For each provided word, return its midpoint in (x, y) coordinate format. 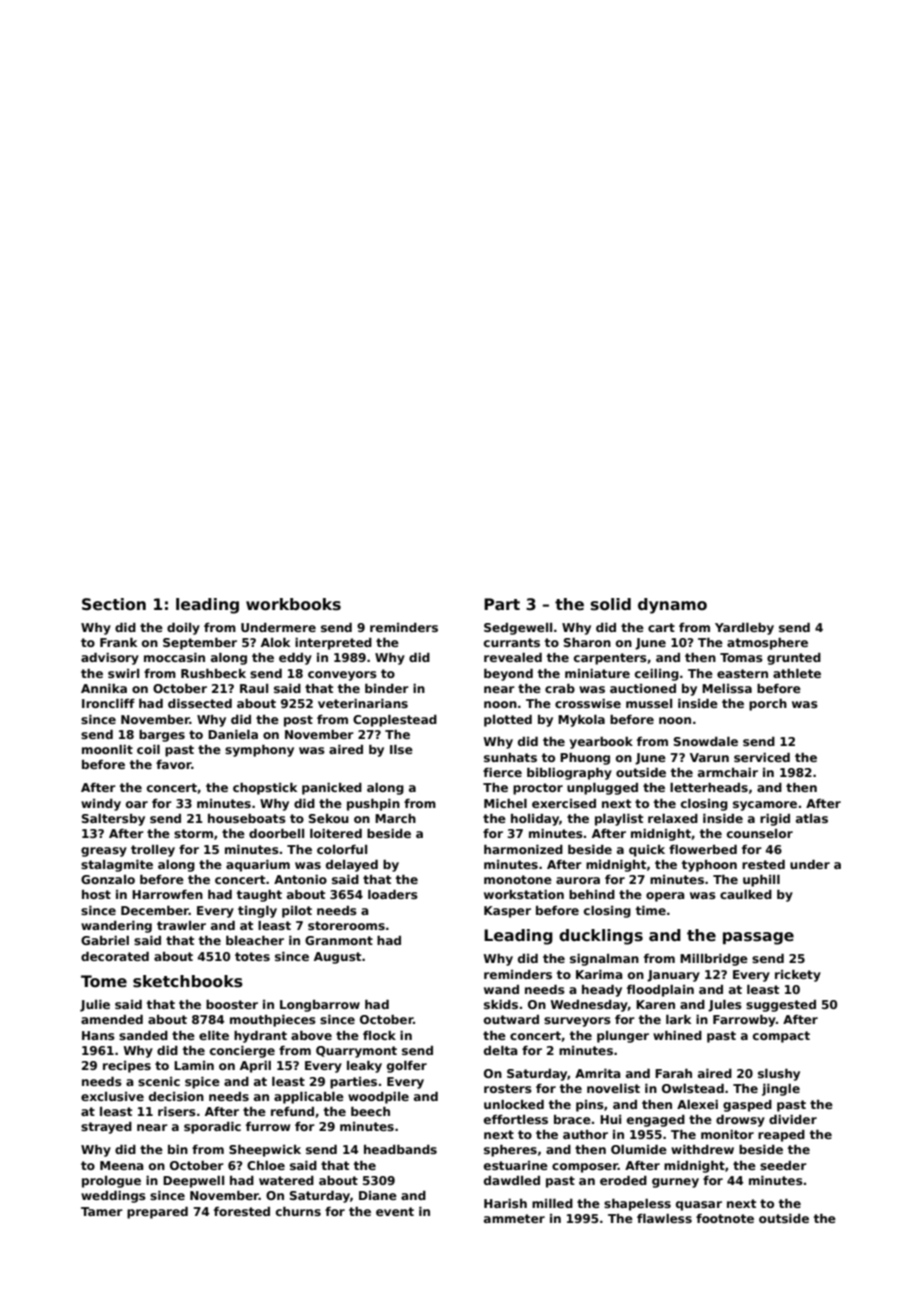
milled (552, 1203)
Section (114, 604)
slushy (779, 1075)
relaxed (673, 818)
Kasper (507, 912)
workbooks (293, 604)
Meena (122, 1165)
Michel (505, 803)
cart (661, 627)
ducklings (601, 937)
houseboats (247, 818)
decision (176, 1096)
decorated (115, 956)
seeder (783, 1165)
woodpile (378, 1098)
